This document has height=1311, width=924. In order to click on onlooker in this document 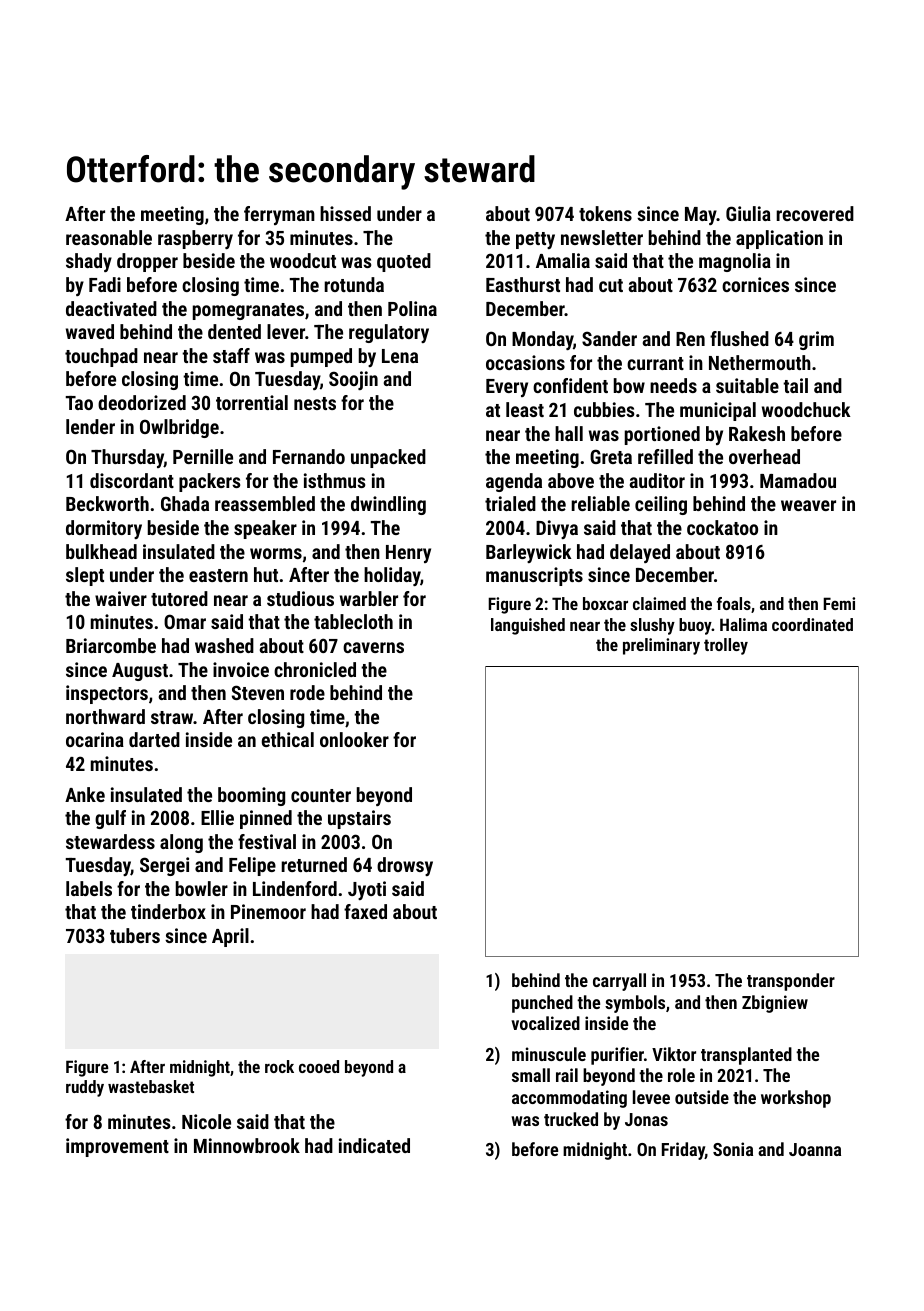, I will do `click(354, 739)`.
